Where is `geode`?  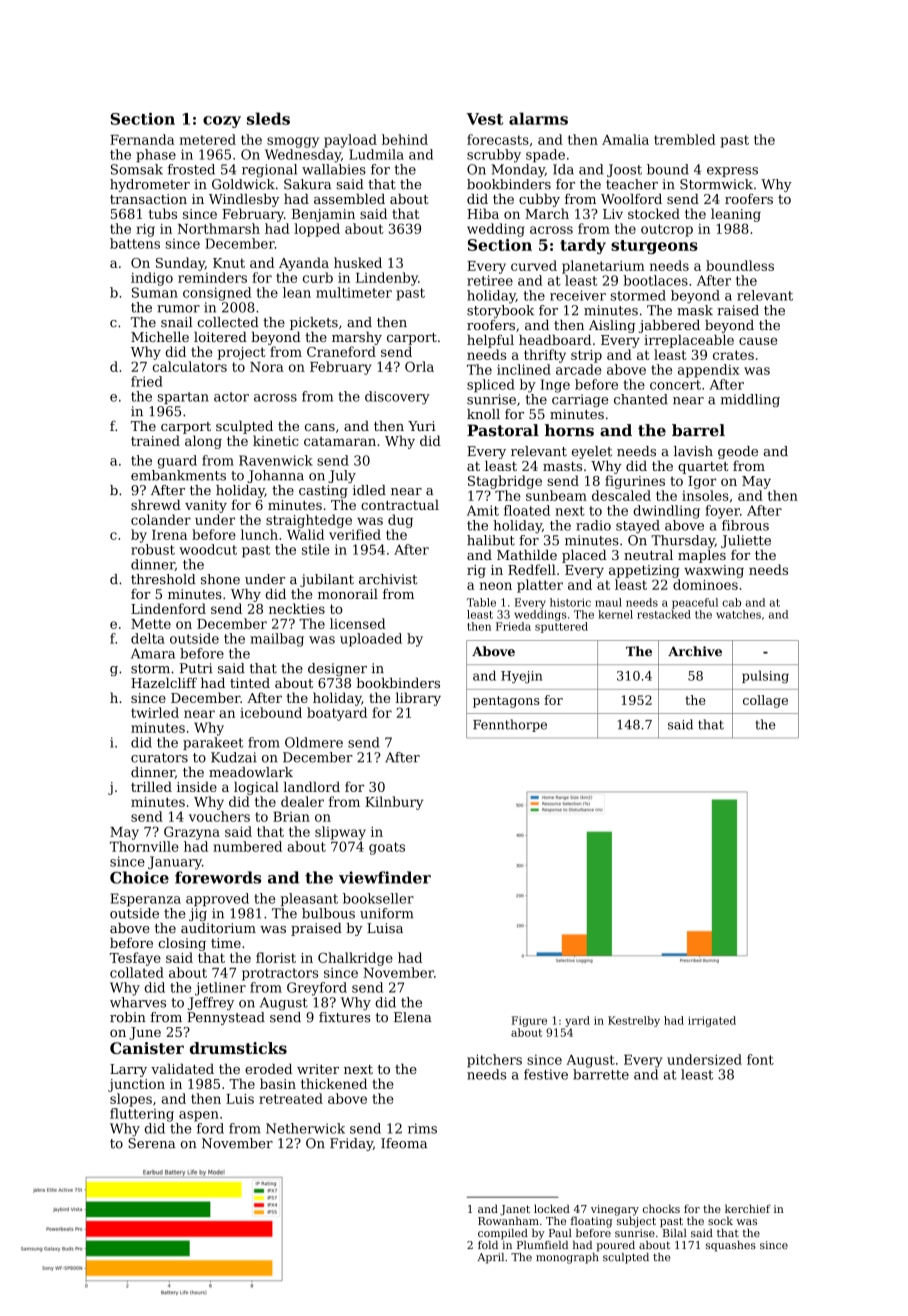 geode is located at coordinates (738, 452).
